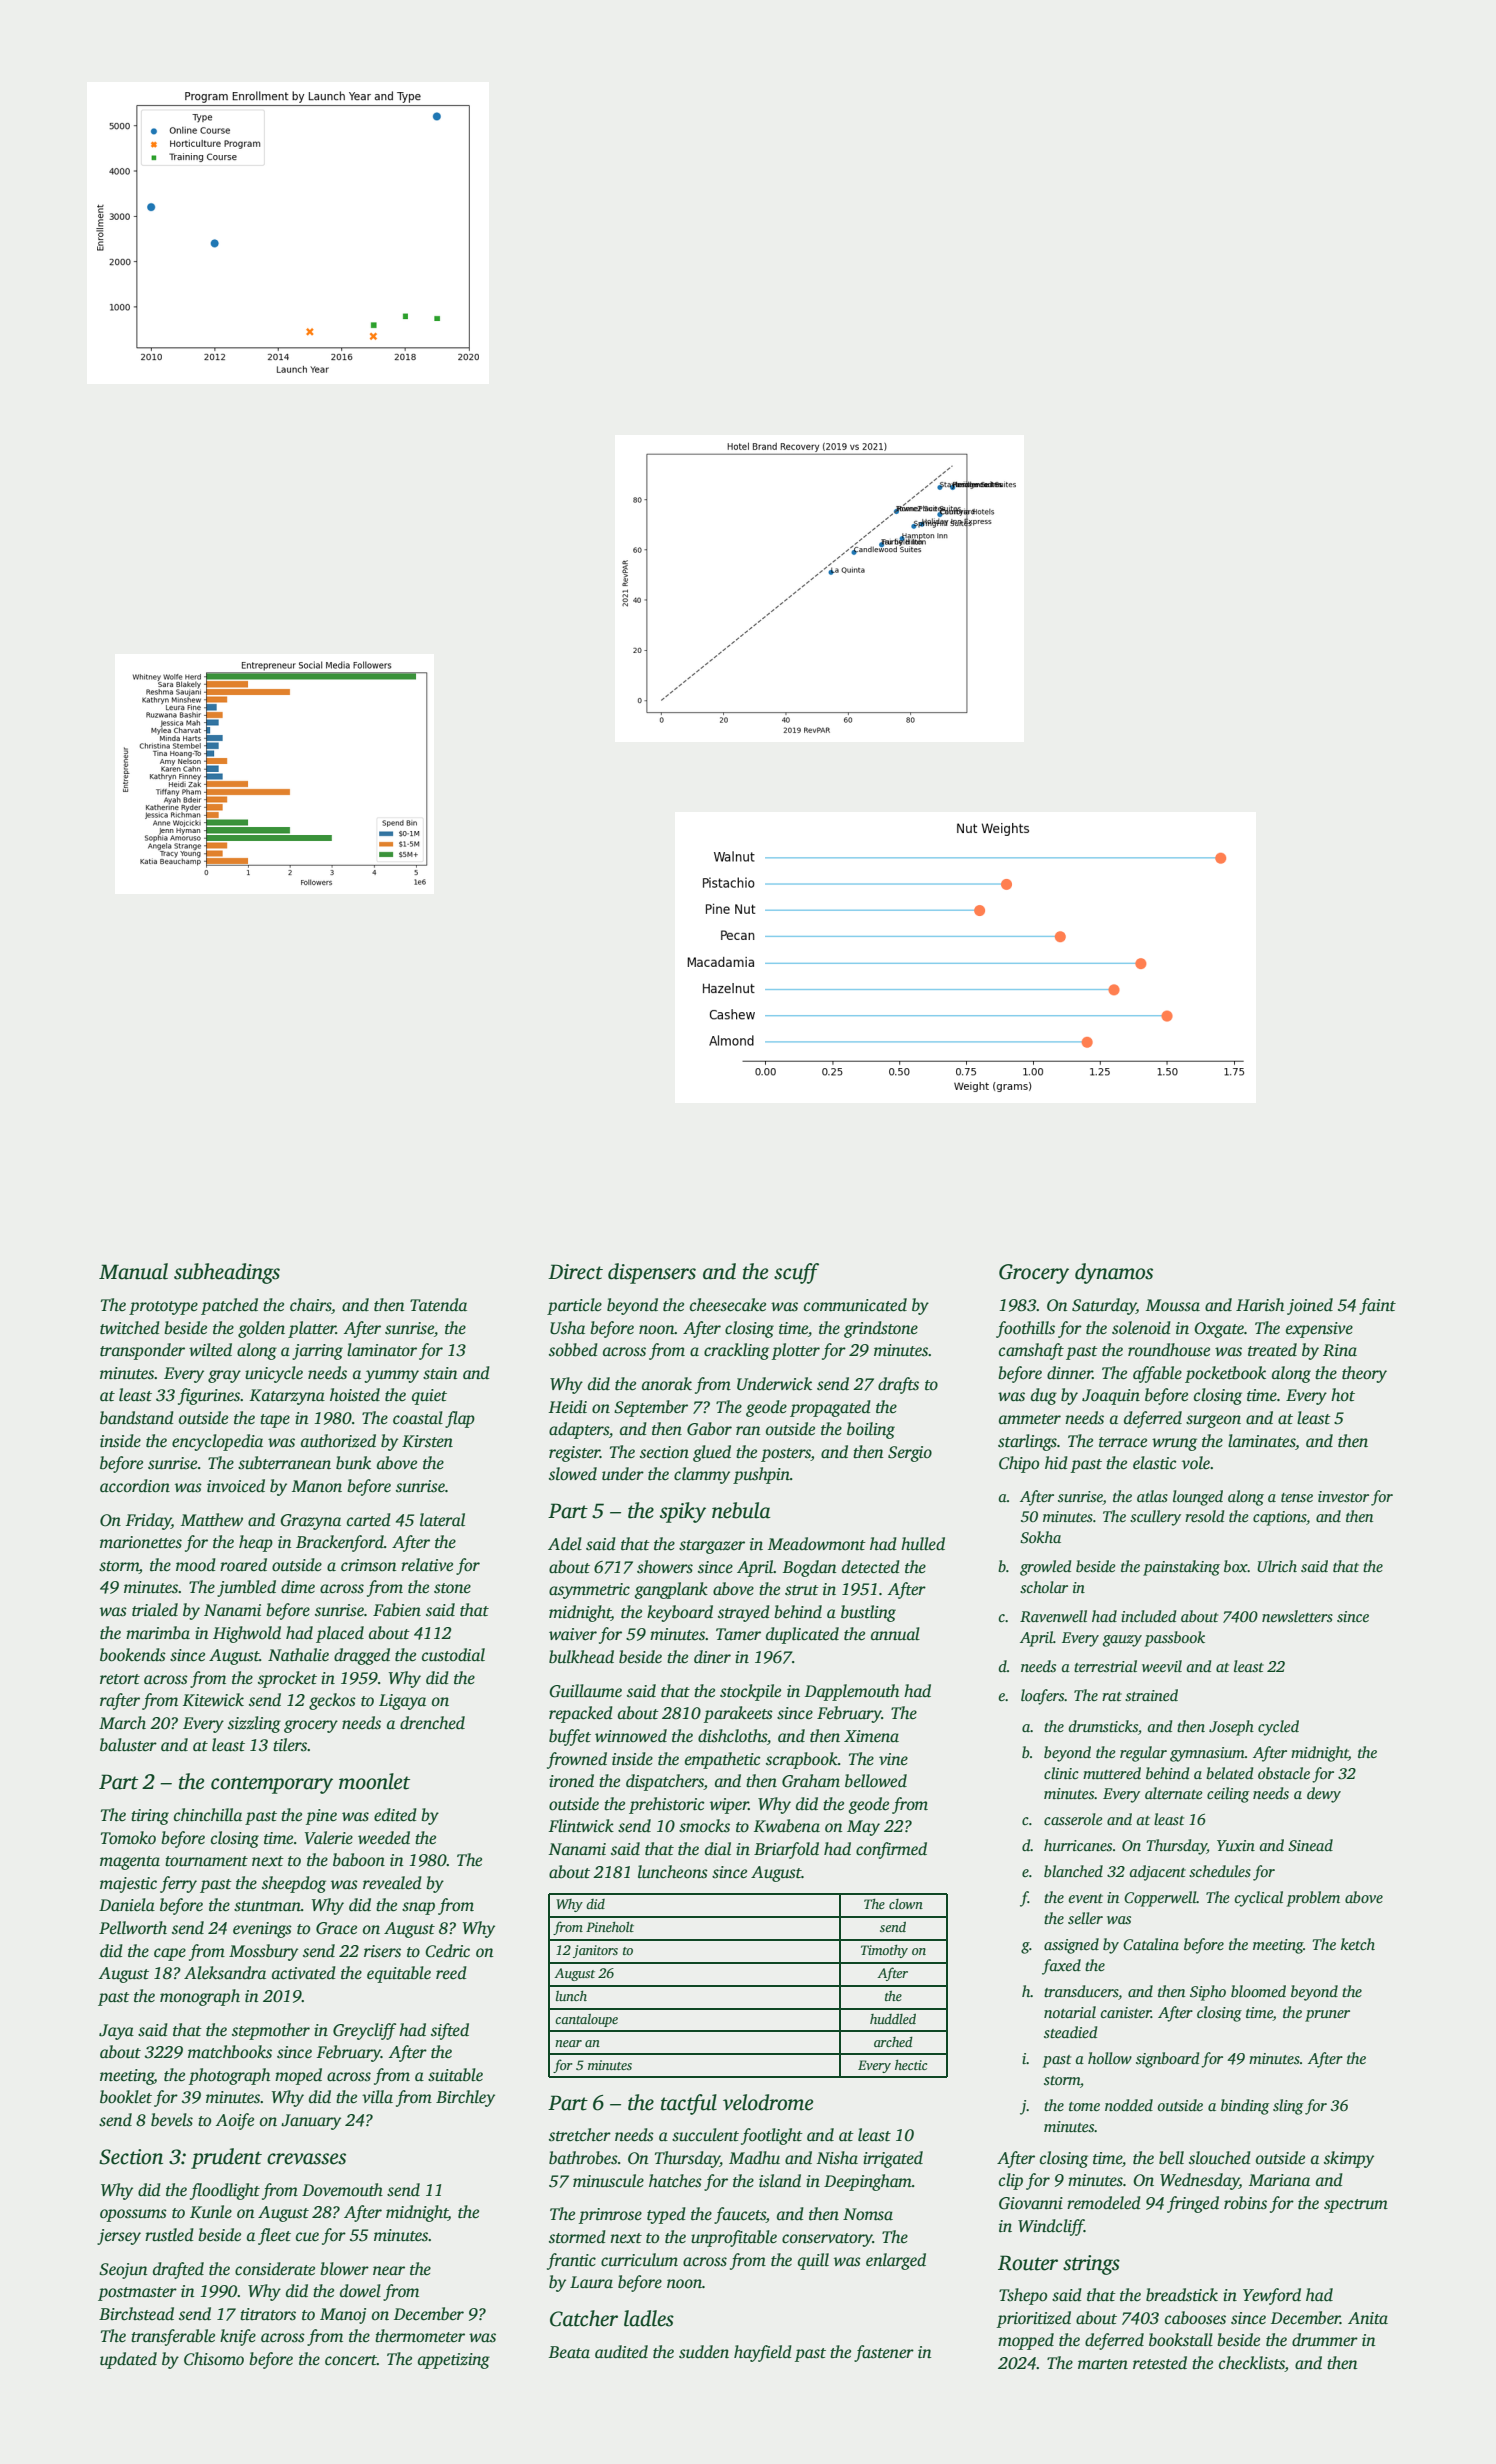 This screenshot has height=2464, width=1496. I want to click on ferry, so click(178, 1884).
